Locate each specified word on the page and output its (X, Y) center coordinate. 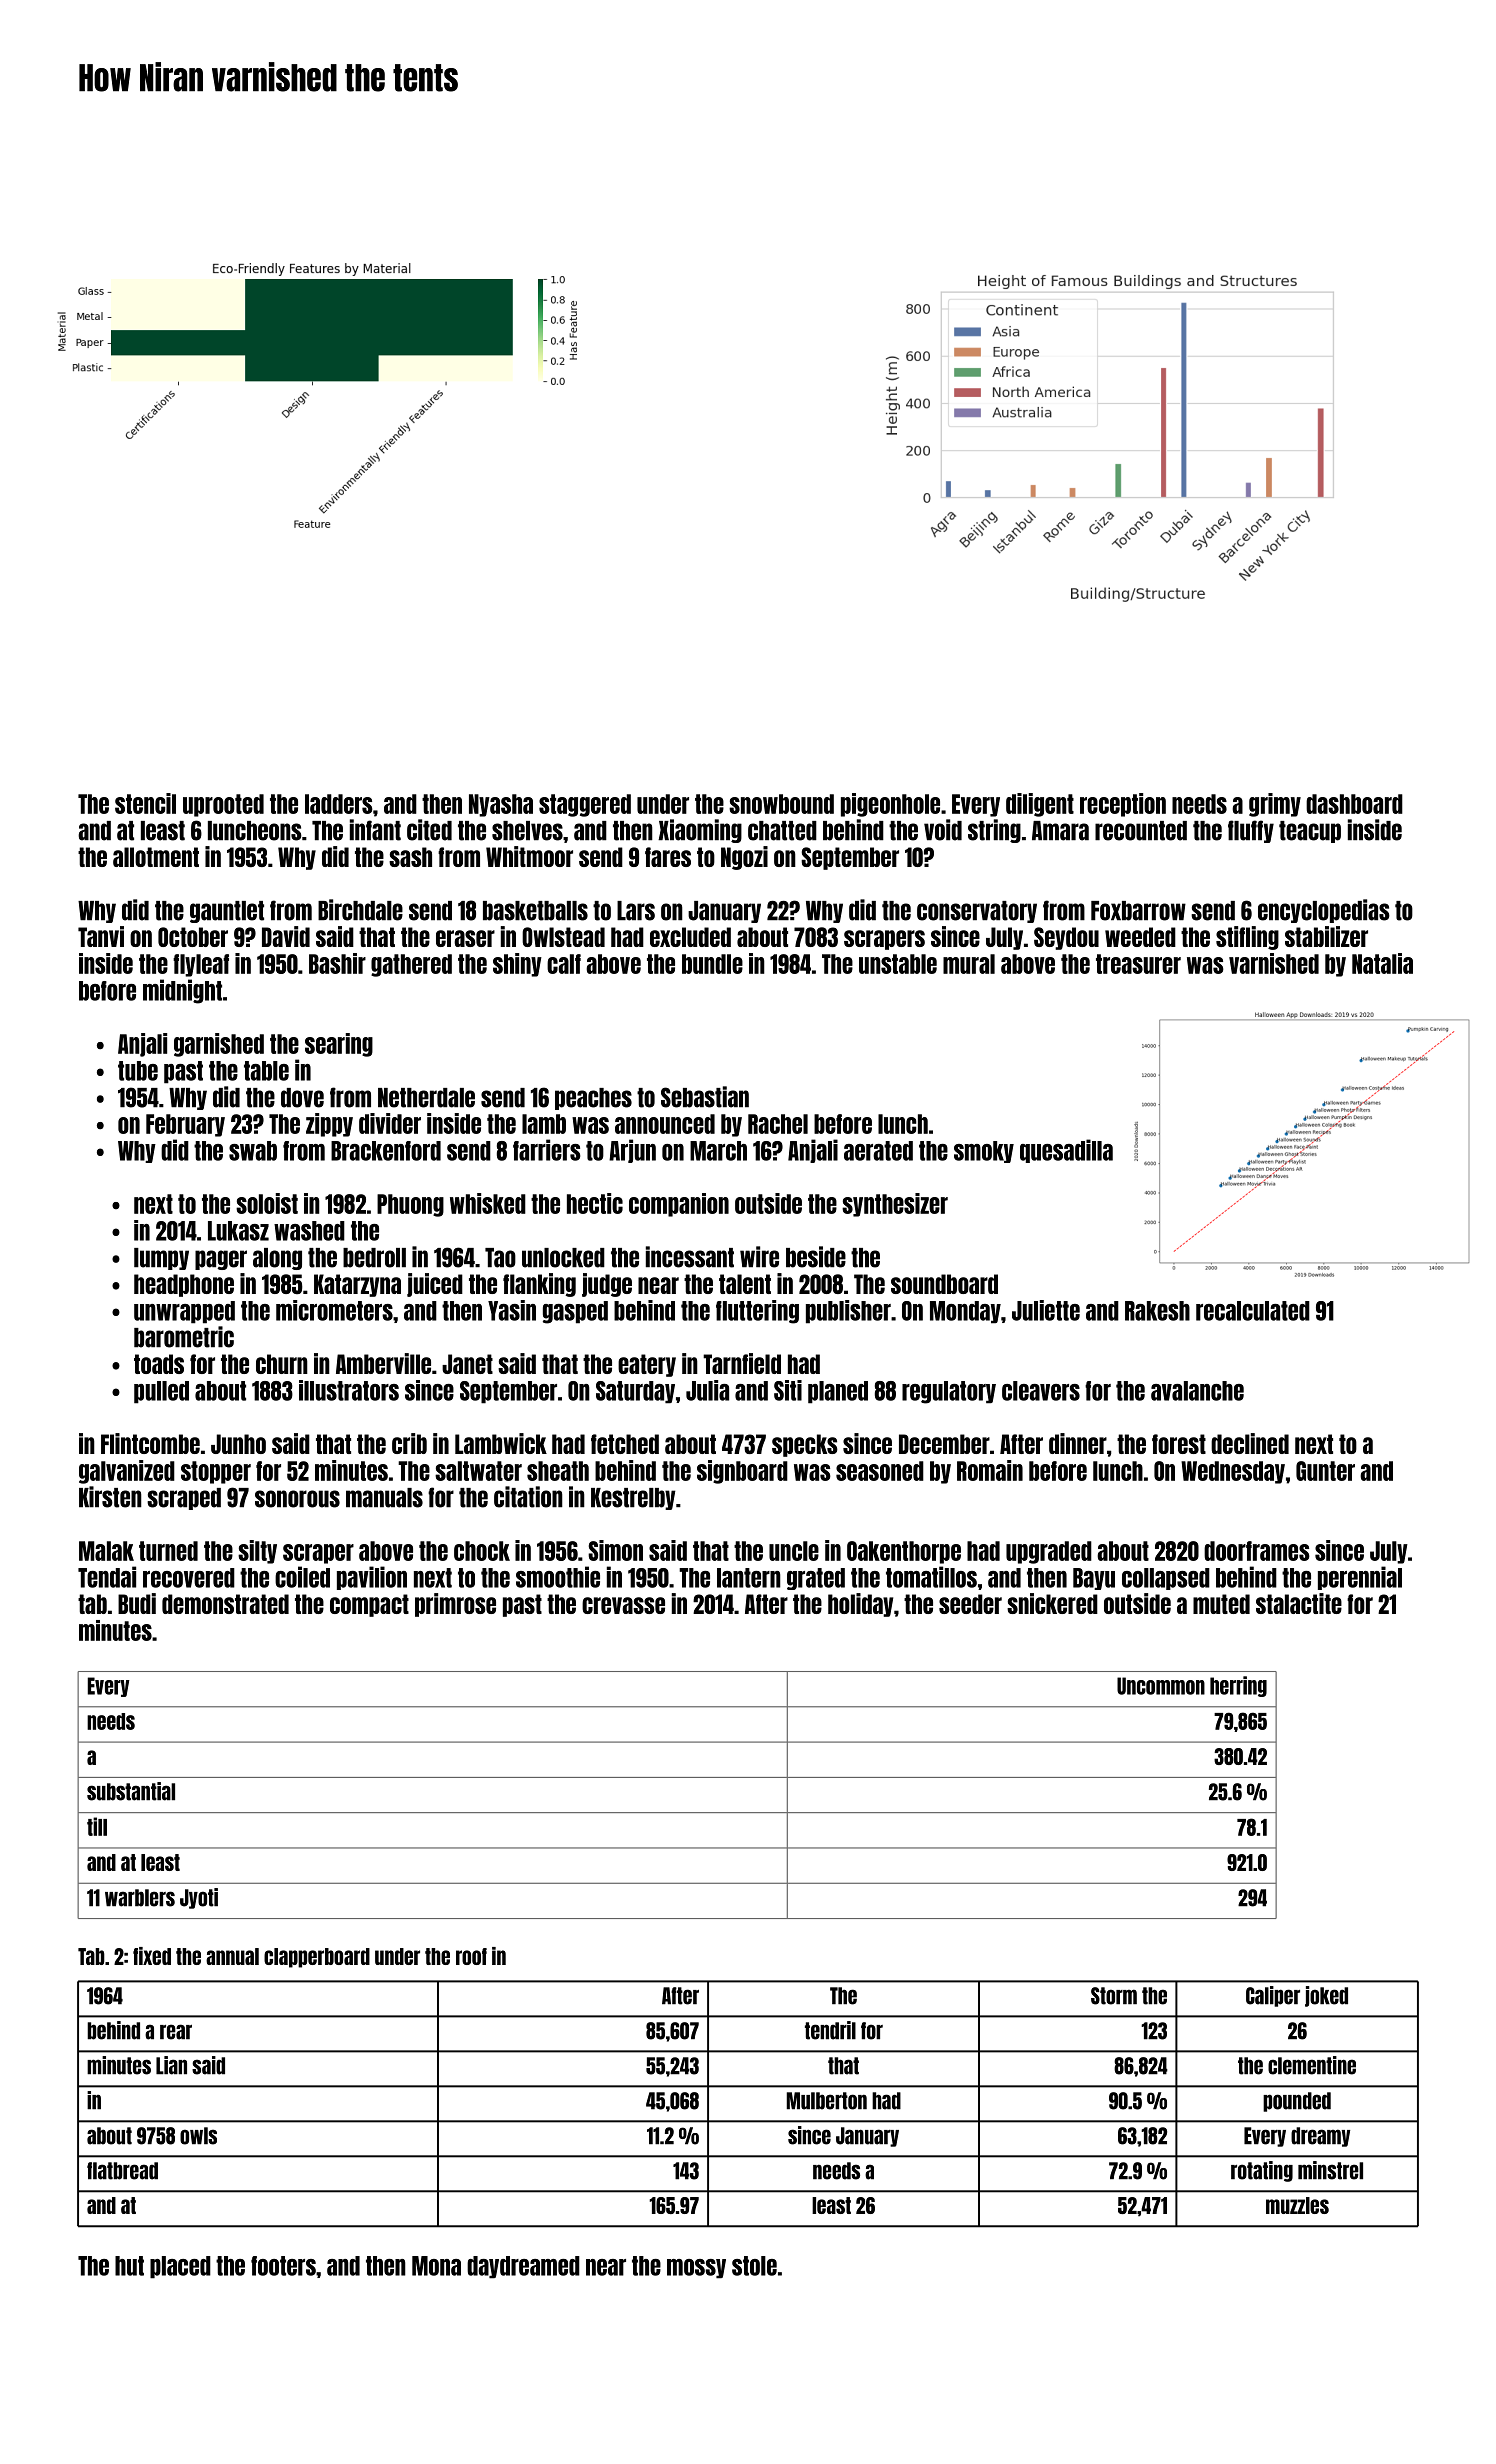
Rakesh (1157, 1311)
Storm (1114, 1996)
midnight (182, 991)
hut (129, 2266)
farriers (547, 1150)
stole (754, 2266)
